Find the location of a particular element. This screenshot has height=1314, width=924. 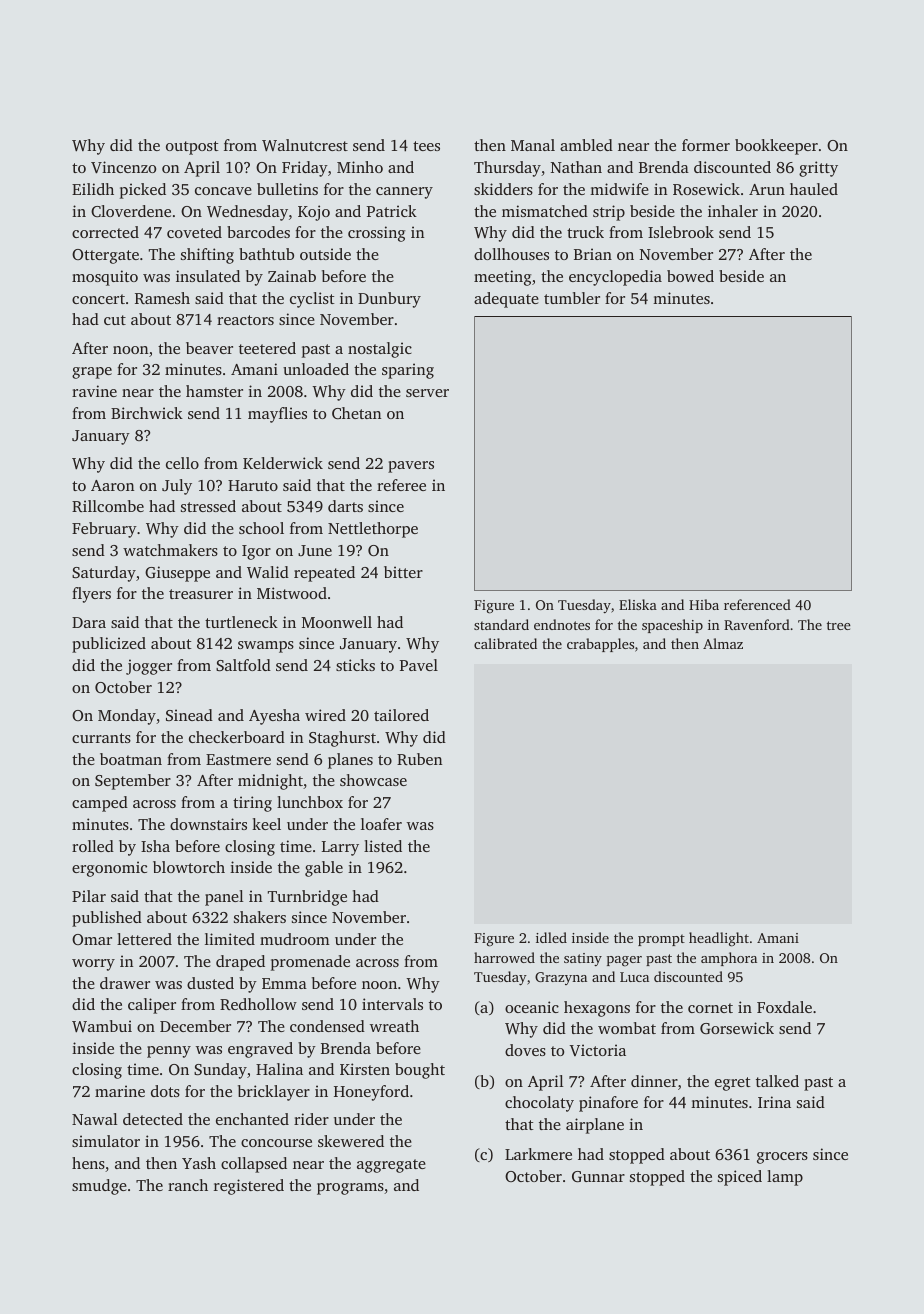

bathtub is located at coordinates (266, 254).
